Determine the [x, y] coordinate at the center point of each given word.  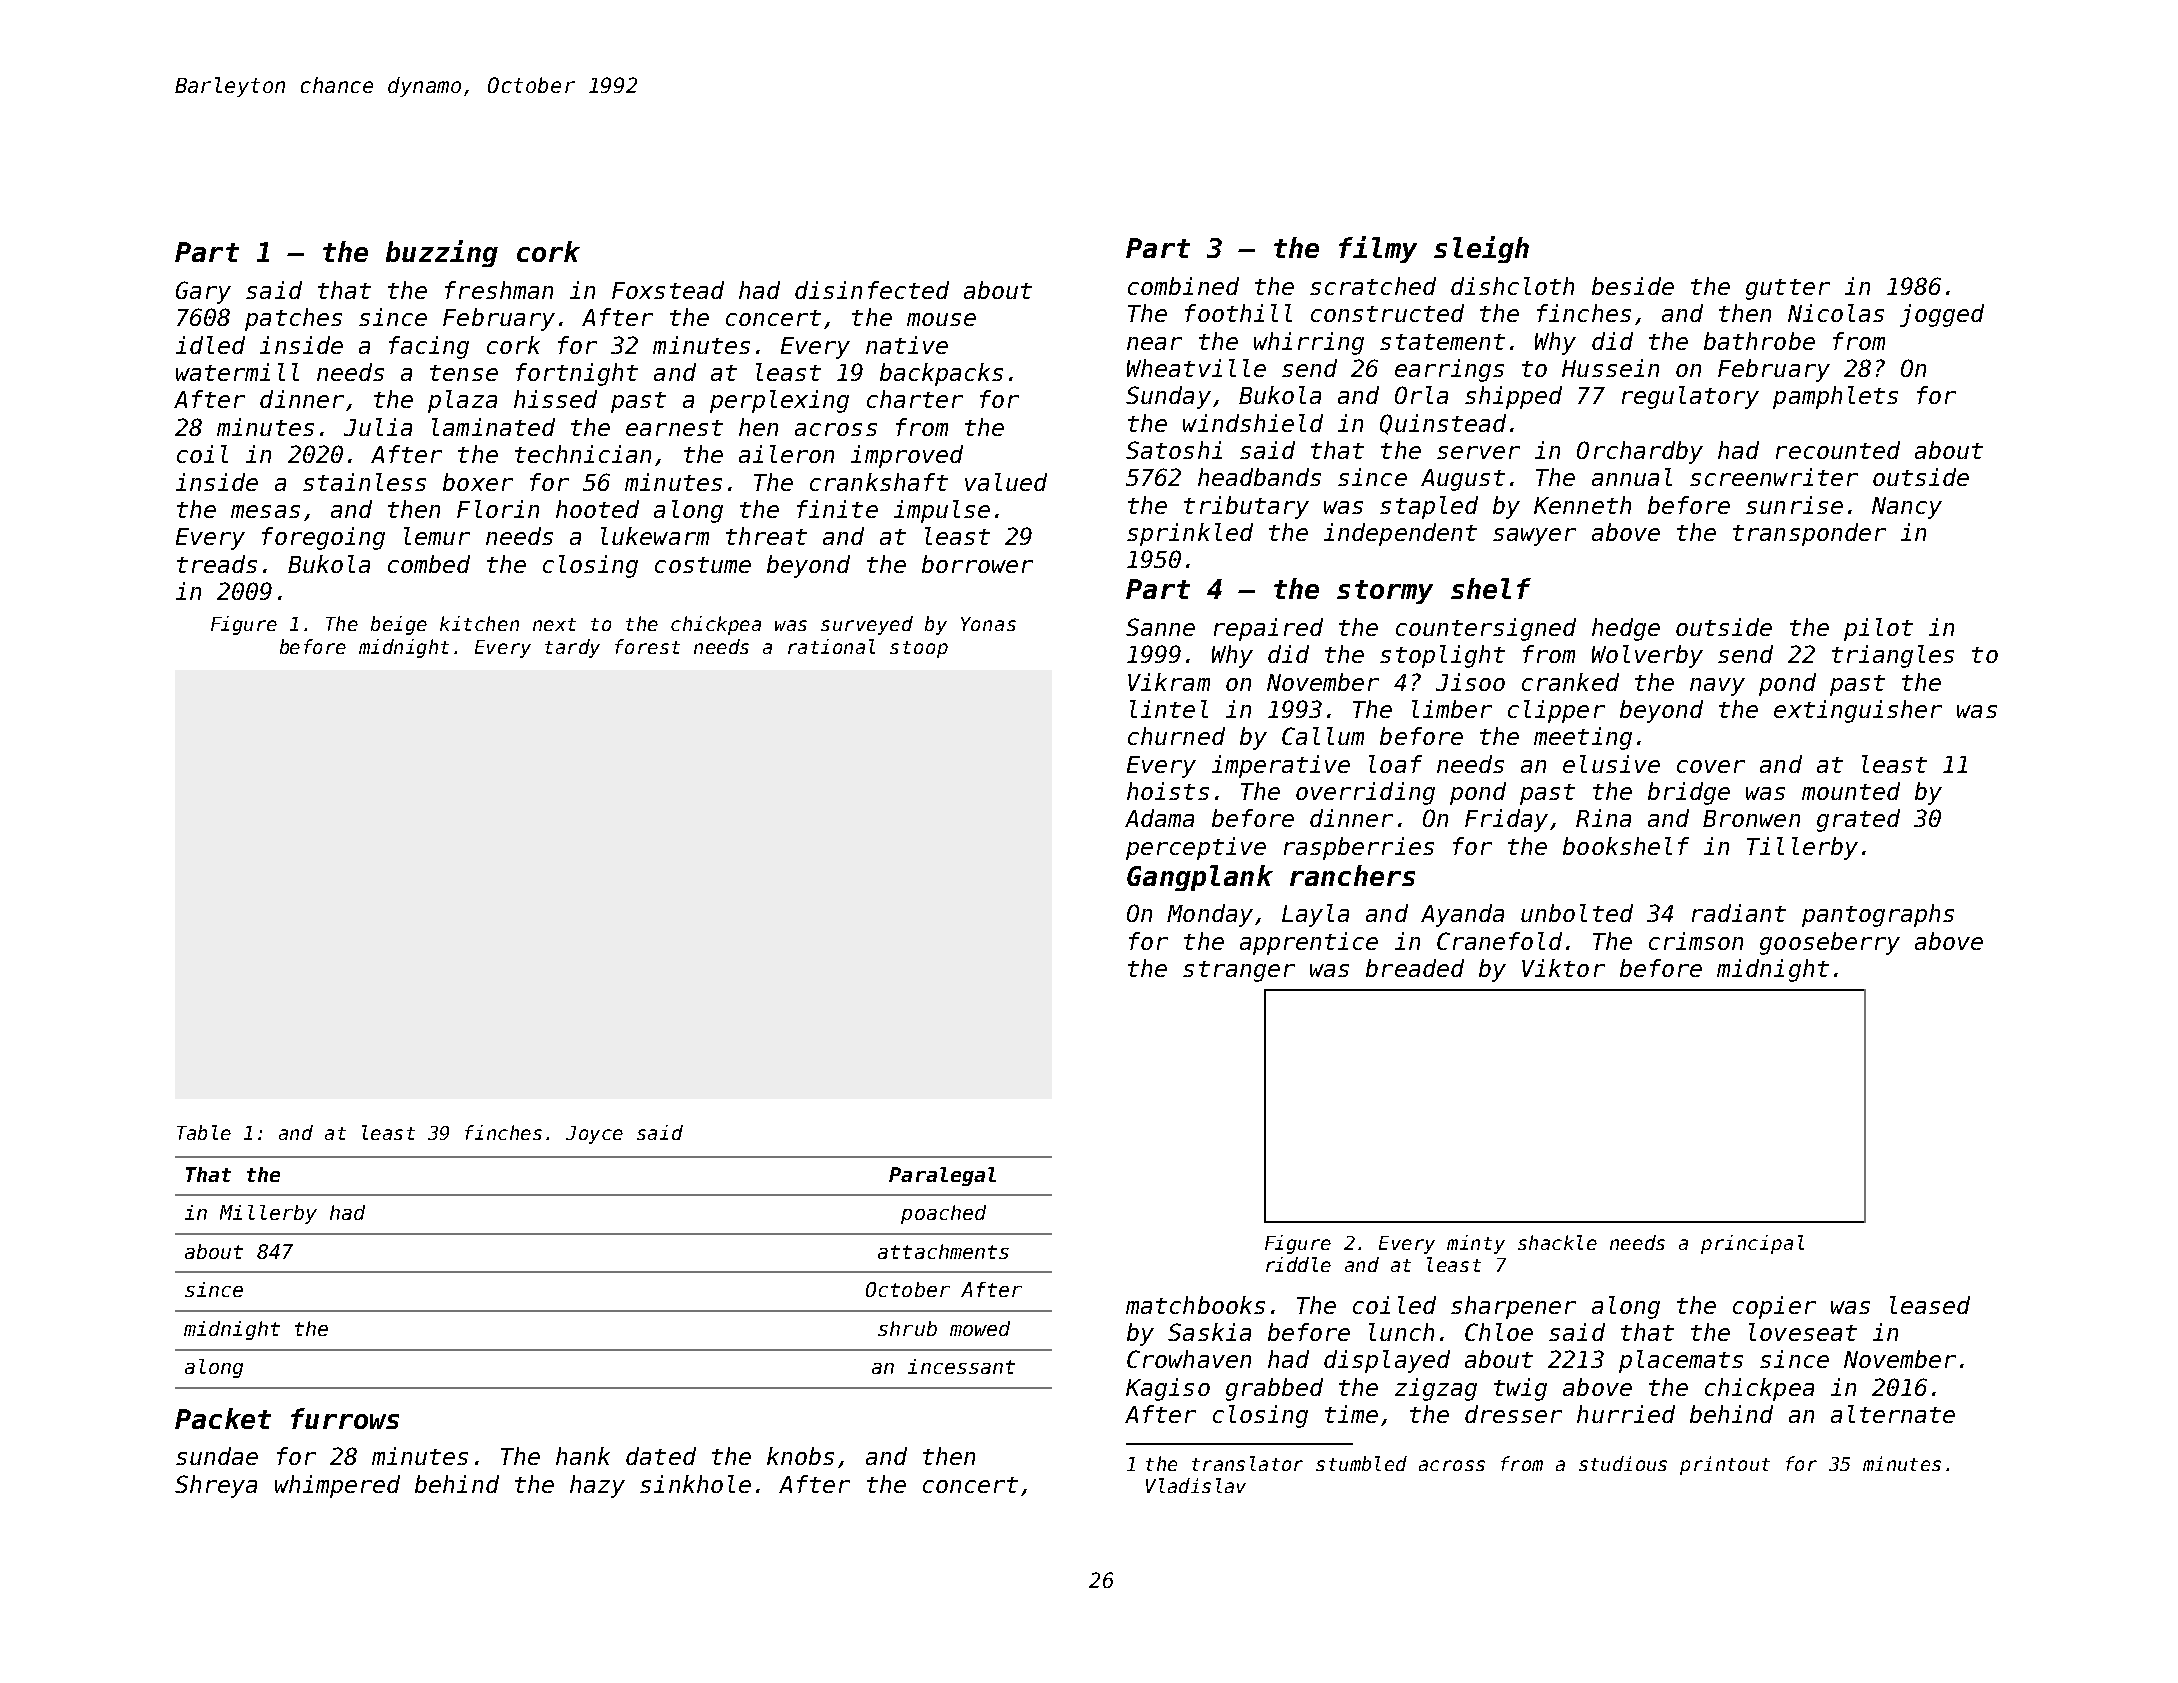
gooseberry [1830, 943]
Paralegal [942, 1176]
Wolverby [1647, 656]
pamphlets [1835, 397]
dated [661, 1456]
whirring [1309, 343]
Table [204, 1132]
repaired [1268, 629]
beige [399, 625]
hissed [555, 399]
